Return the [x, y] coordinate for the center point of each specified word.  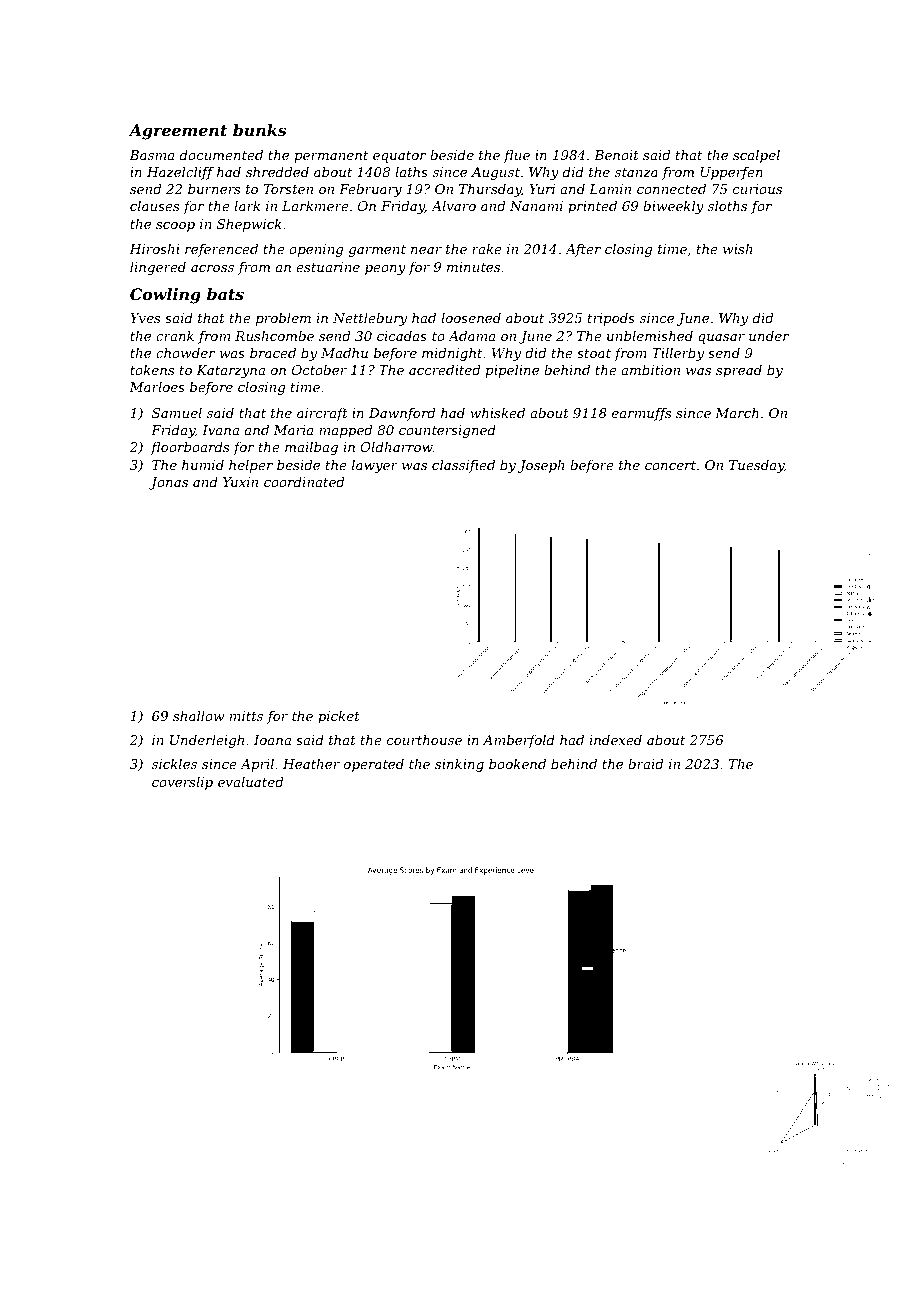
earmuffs [642, 414]
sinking [459, 765]
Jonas [168, 483]
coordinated [304, 482]
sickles [174, 764]
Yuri [542, 189]
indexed [616, 740]
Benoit [616, 155]
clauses [155, 206]
